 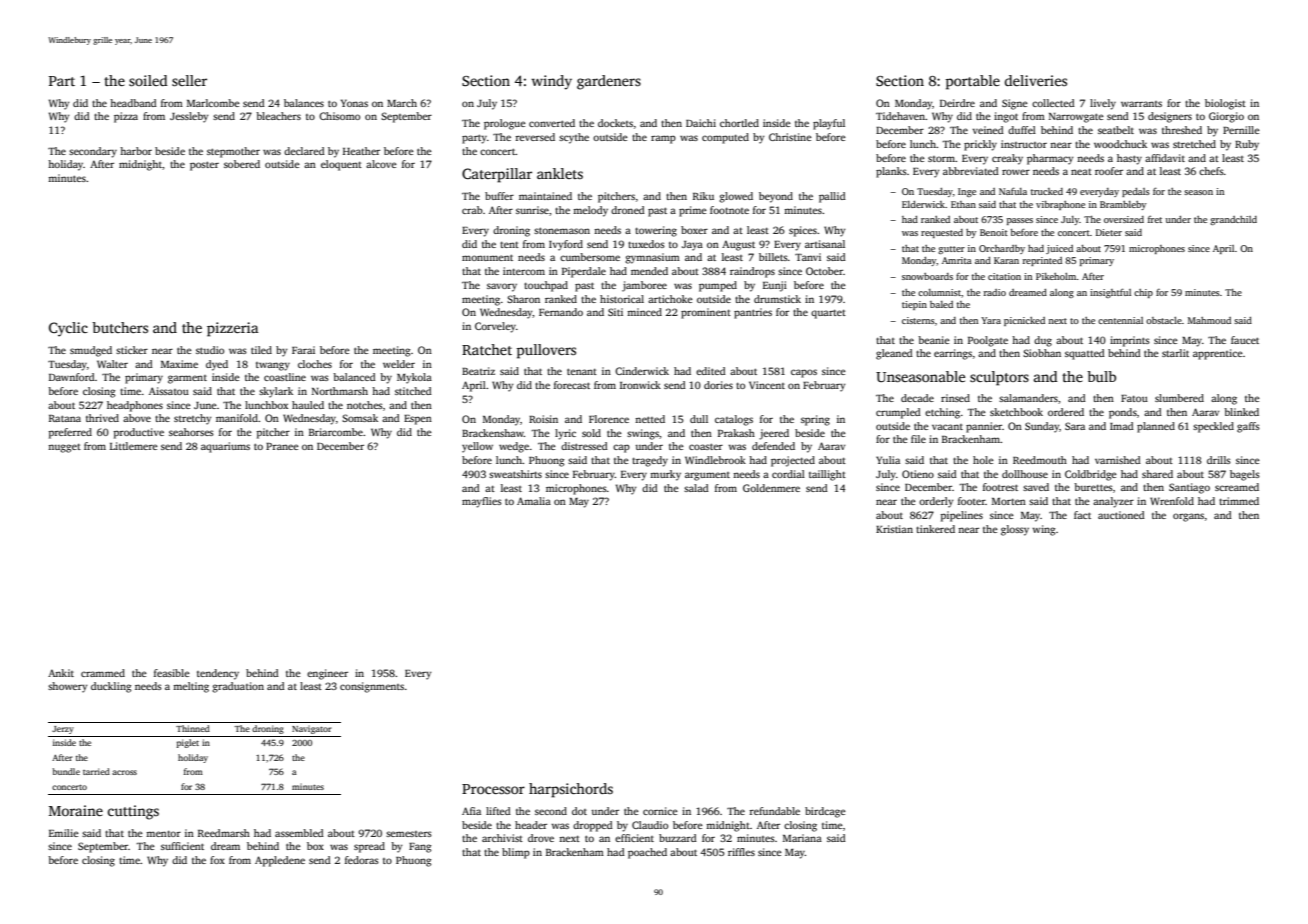 I want to click on gardeners, so click(x=609, y=82).
